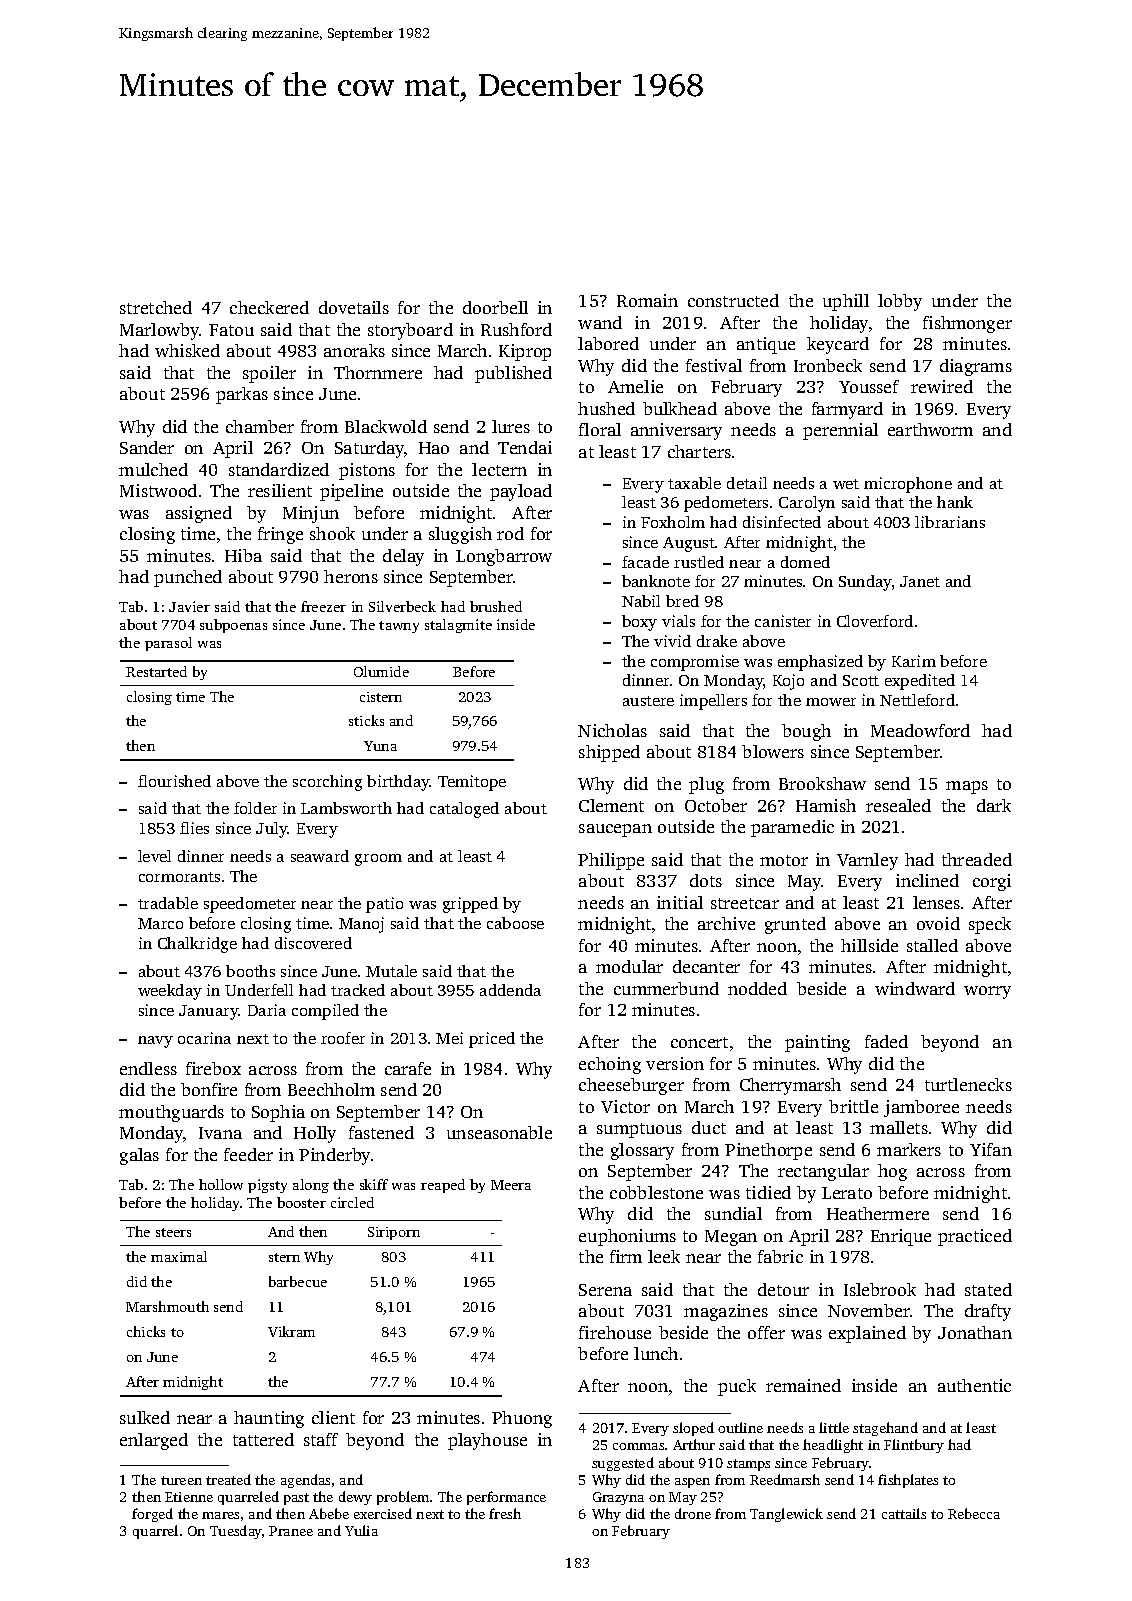 Image resolution: width=1132 pixels, height=1601 pixels. Describe the element at coordinates (174, 781) in the page. I see `flourished` at that location.
